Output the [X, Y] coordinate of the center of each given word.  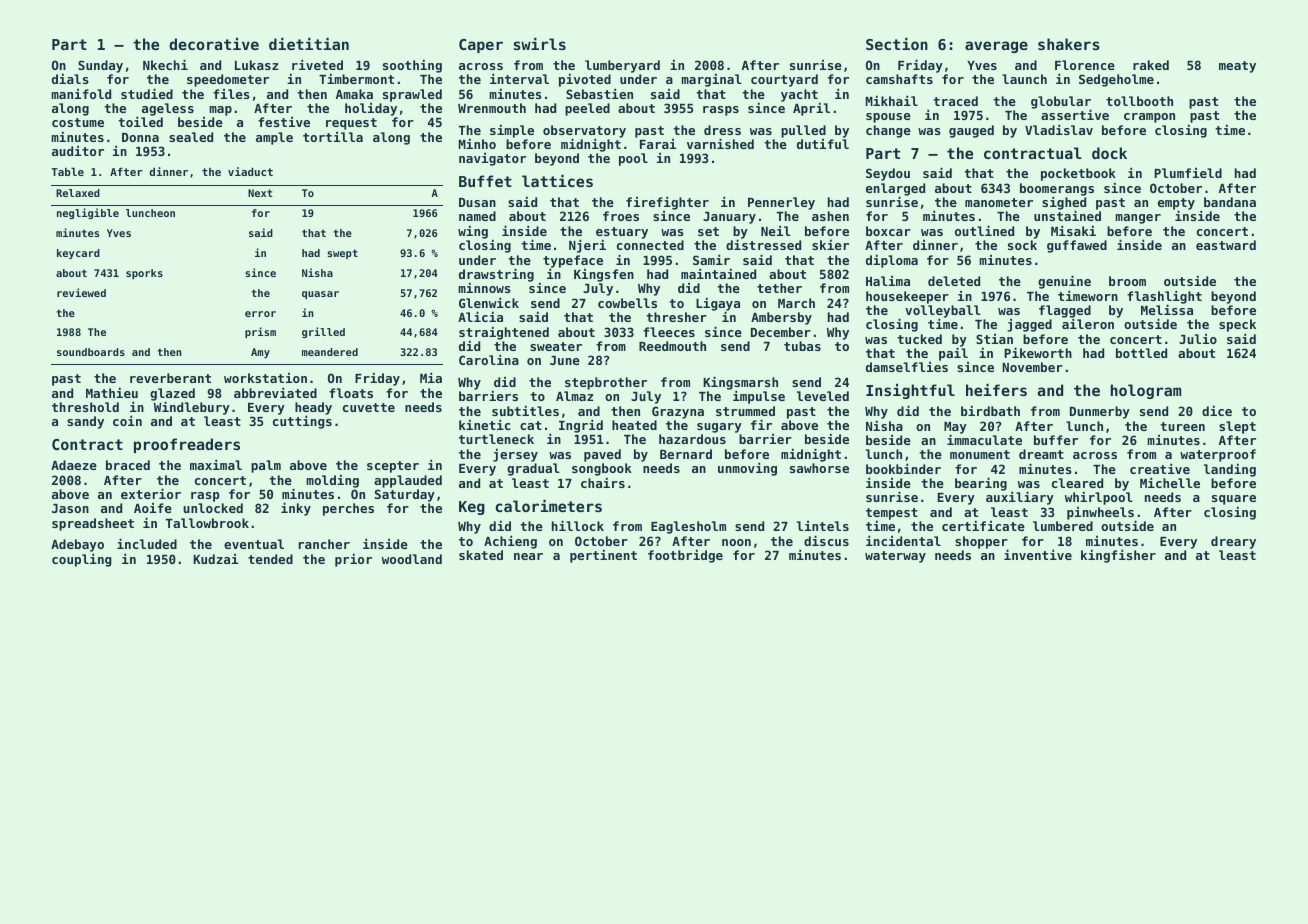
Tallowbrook [207, 523]
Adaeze [74, 465]
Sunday [100, 66]
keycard [78, 254]
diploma [892, 261]
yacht [799, 95]
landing [1230, 470]
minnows [484, 287]
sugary [719, 428]
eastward [1226, 245]
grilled [323, 332]
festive [284, 122]
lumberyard [622, 66]
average [996, 47]
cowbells [627, 303]
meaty [1237, 67]
